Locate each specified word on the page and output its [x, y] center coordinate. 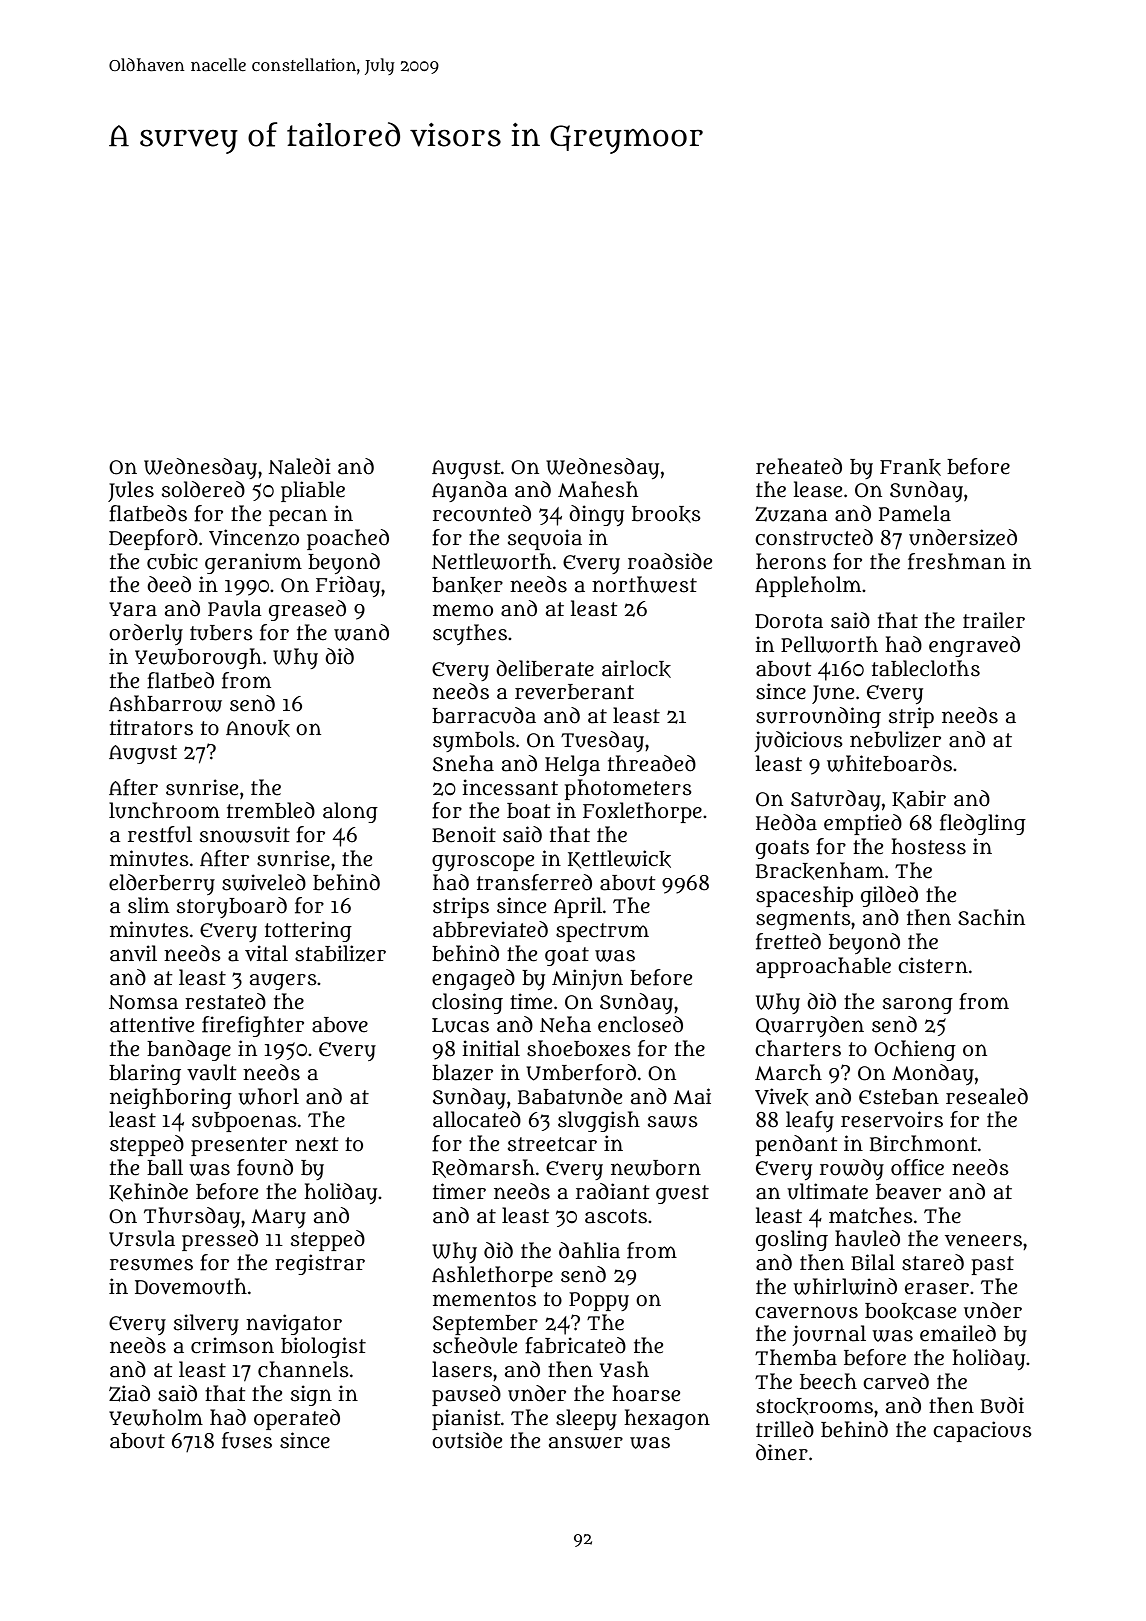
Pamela [915, 513]
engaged [473, 979]
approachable [823, 967]
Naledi [299, 466]
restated [225, 1001]
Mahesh [598, 489]
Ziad [129, 1393]
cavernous [806, 1312]
